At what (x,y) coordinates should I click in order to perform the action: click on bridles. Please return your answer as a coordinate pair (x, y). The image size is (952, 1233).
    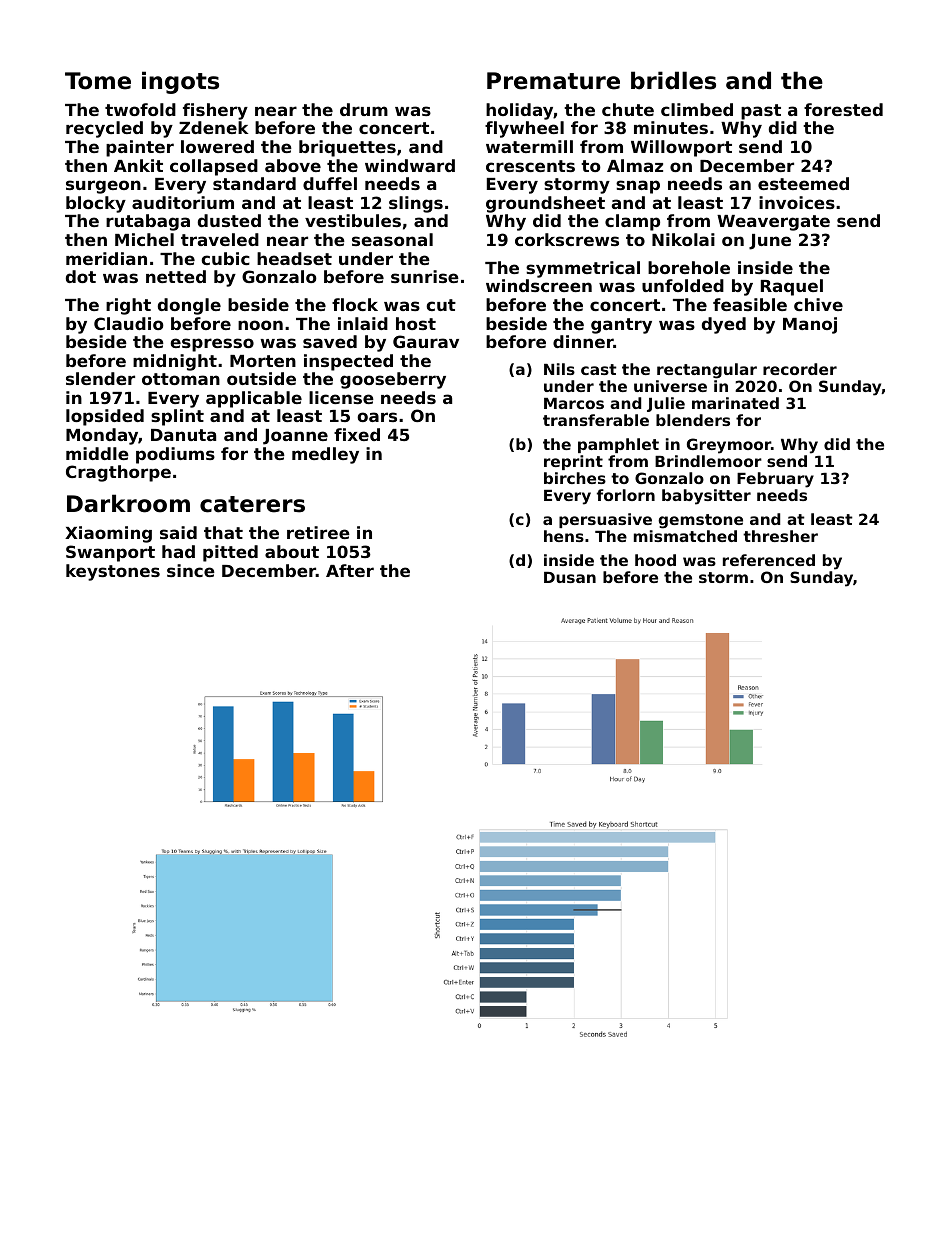
    Looking at the image, I should click on (673, 80).
